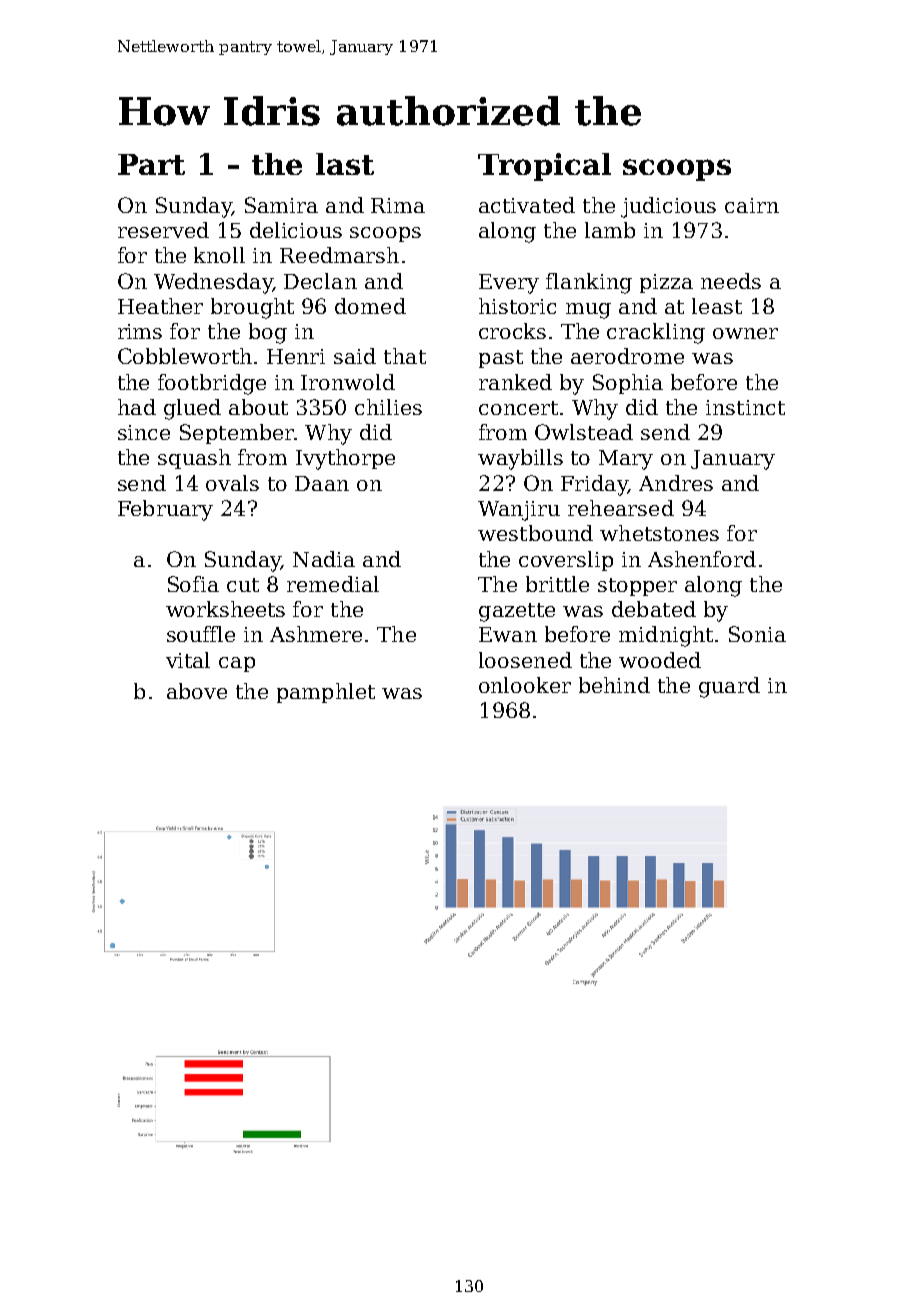  What do you see at coordinates (151, 164) in the screenshot?
I see `Part` at bounding box center [151, 164].
